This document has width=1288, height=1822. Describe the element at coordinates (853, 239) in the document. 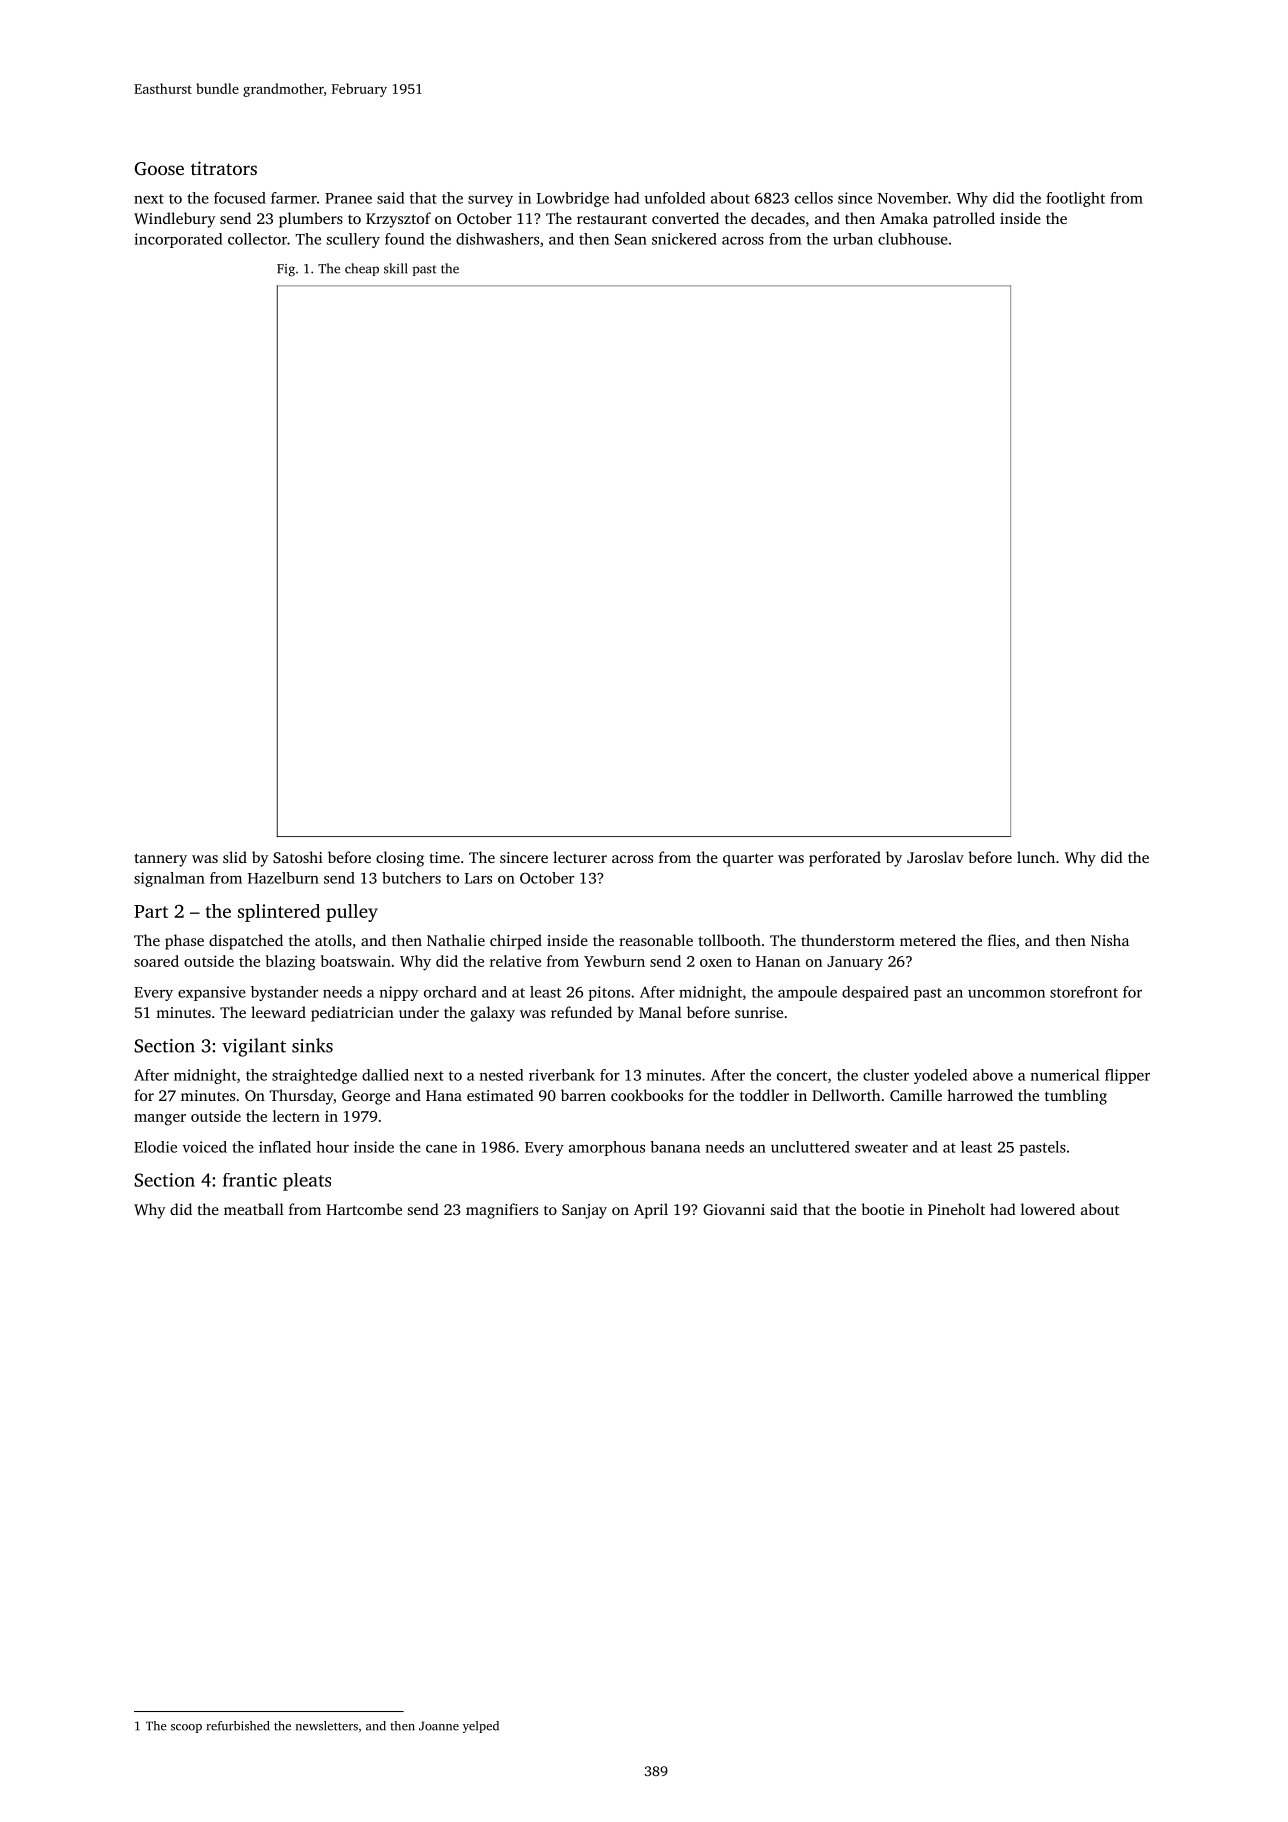

I see `urban` at that location.
